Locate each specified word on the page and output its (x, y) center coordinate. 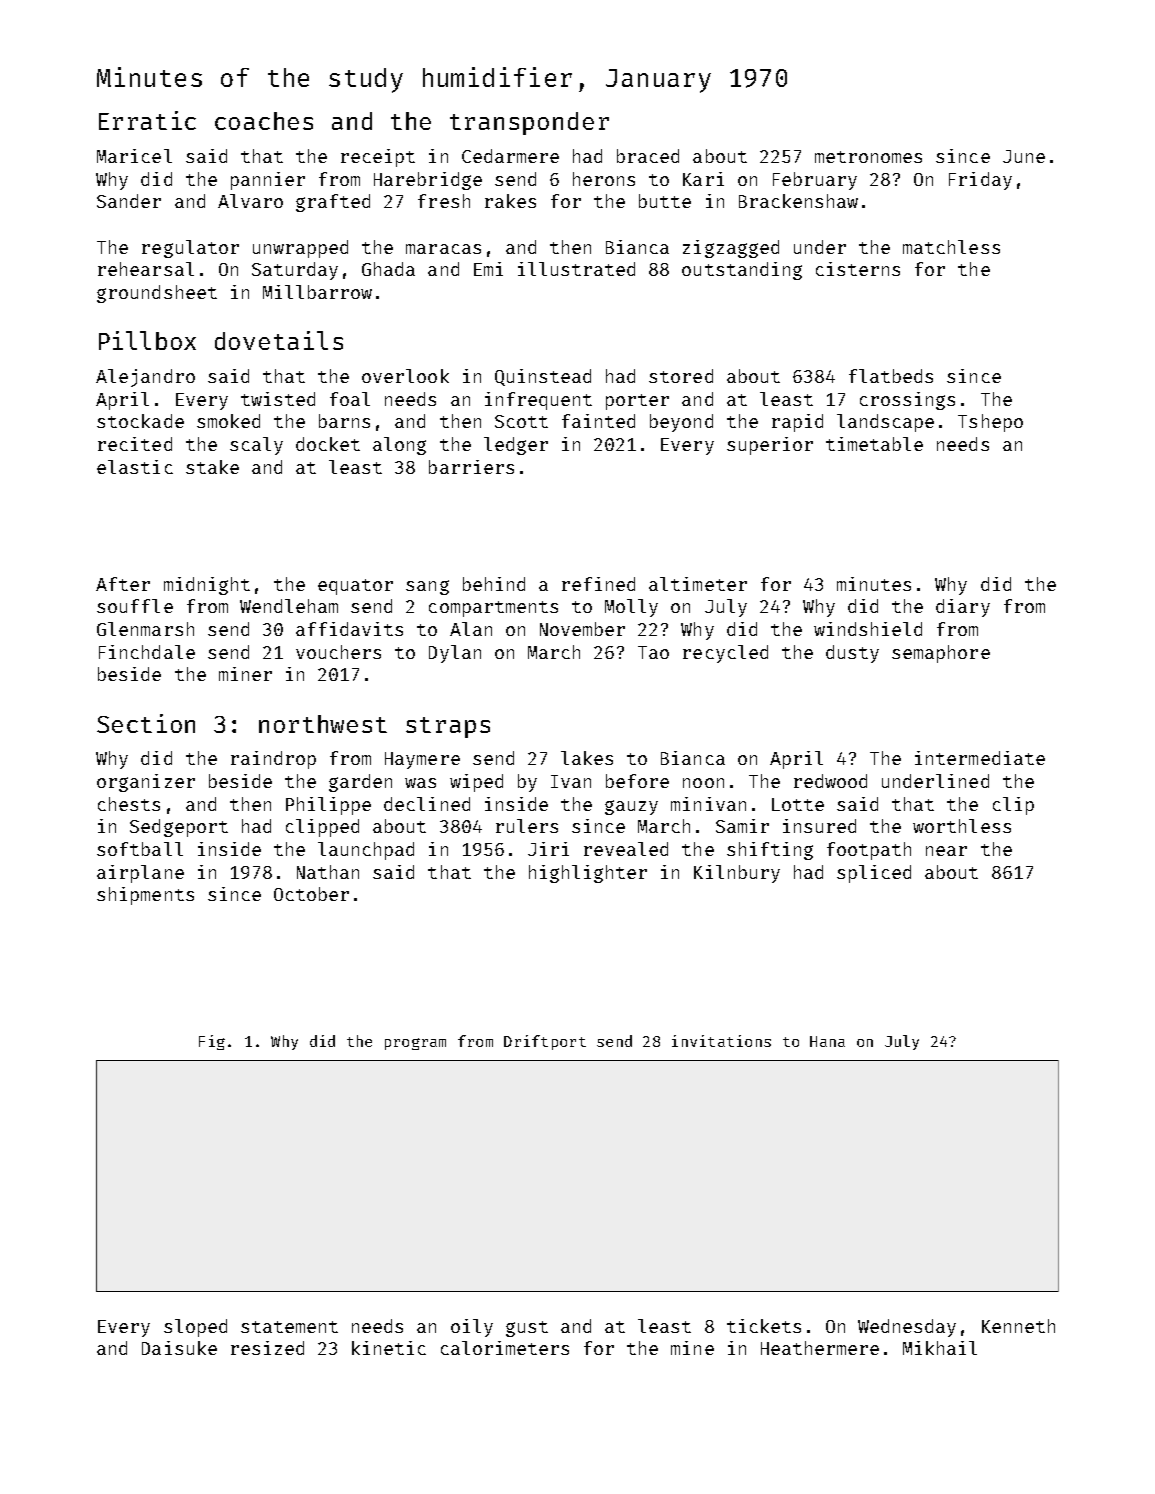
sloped (195, 1328)
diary (963, 608)
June (1024, 156)
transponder (529, 123)
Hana (827, 1041)
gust (527, 1329)
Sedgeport (179, 828)
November (582, 629)
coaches (264, 121)
